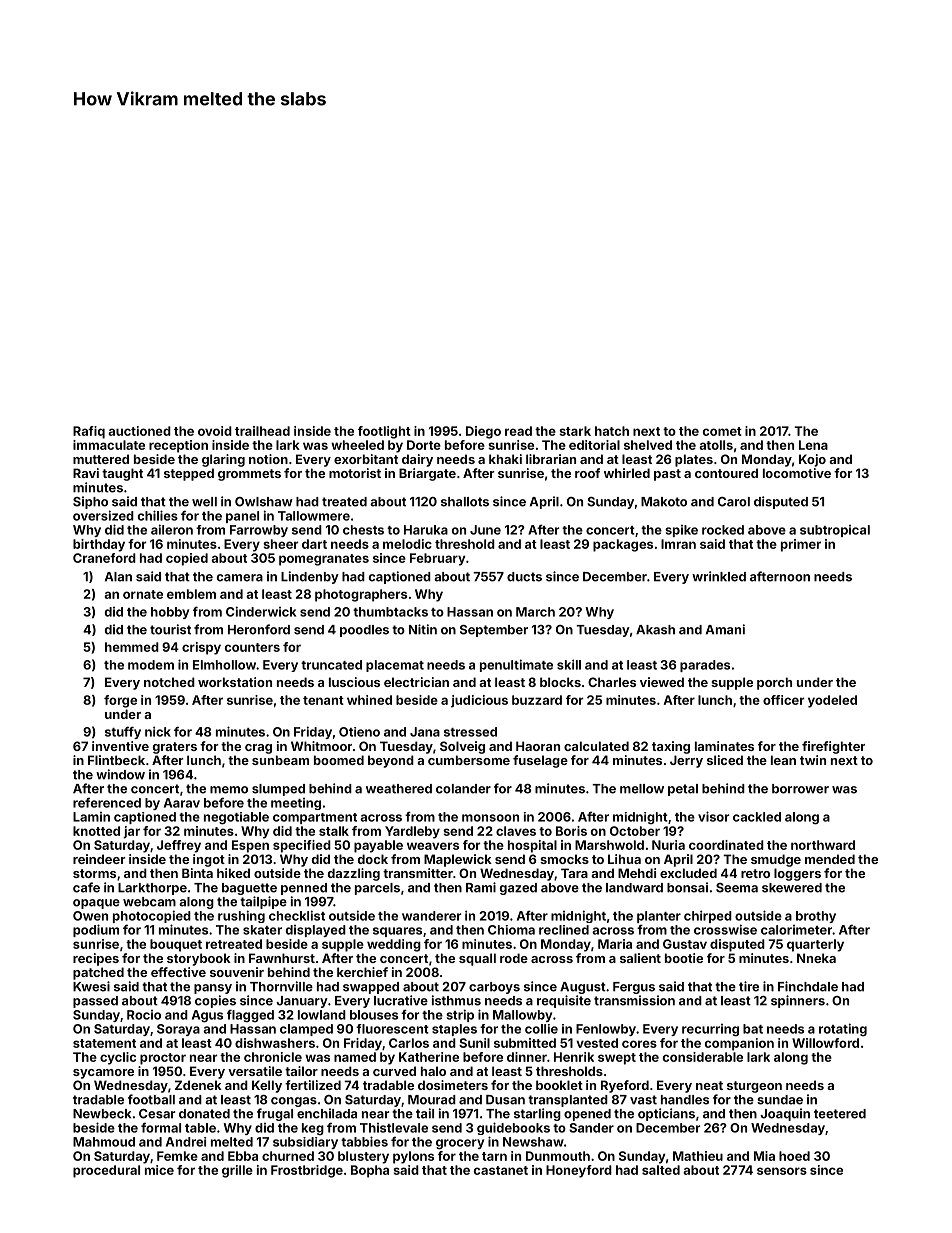 Image resolution: width=952 pixels, height=1233 pixels. Describe the element at coordinates (535, 612) in the page. I see `March` at that location.
